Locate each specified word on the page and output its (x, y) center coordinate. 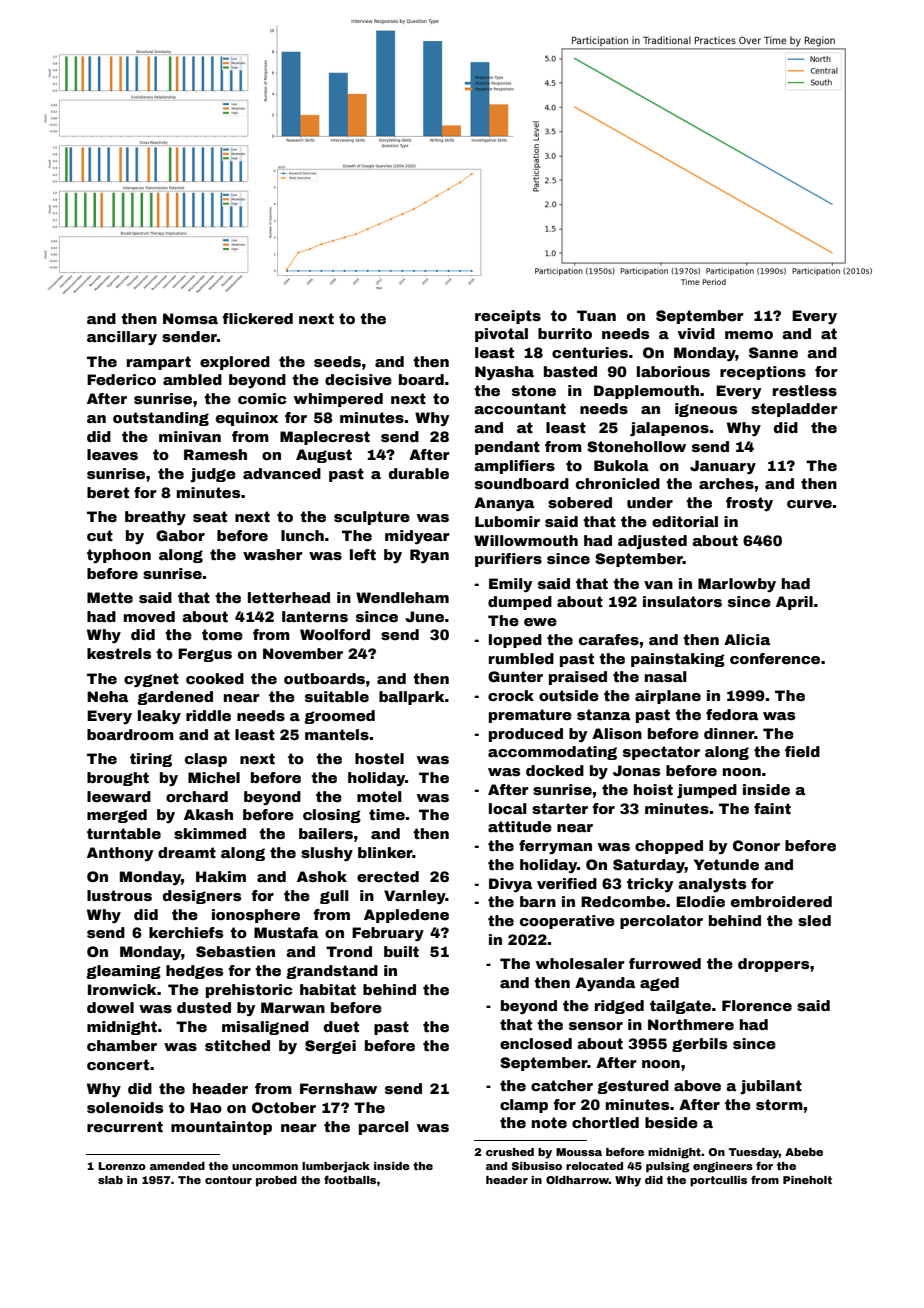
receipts (508, 317)
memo (749, 335)
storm (779, 1104)
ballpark (412, 698)
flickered (257, 318)
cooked (215, 678)
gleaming (123, 972)
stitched (237, 1045)
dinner (729, 733)
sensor (596, 1026)
